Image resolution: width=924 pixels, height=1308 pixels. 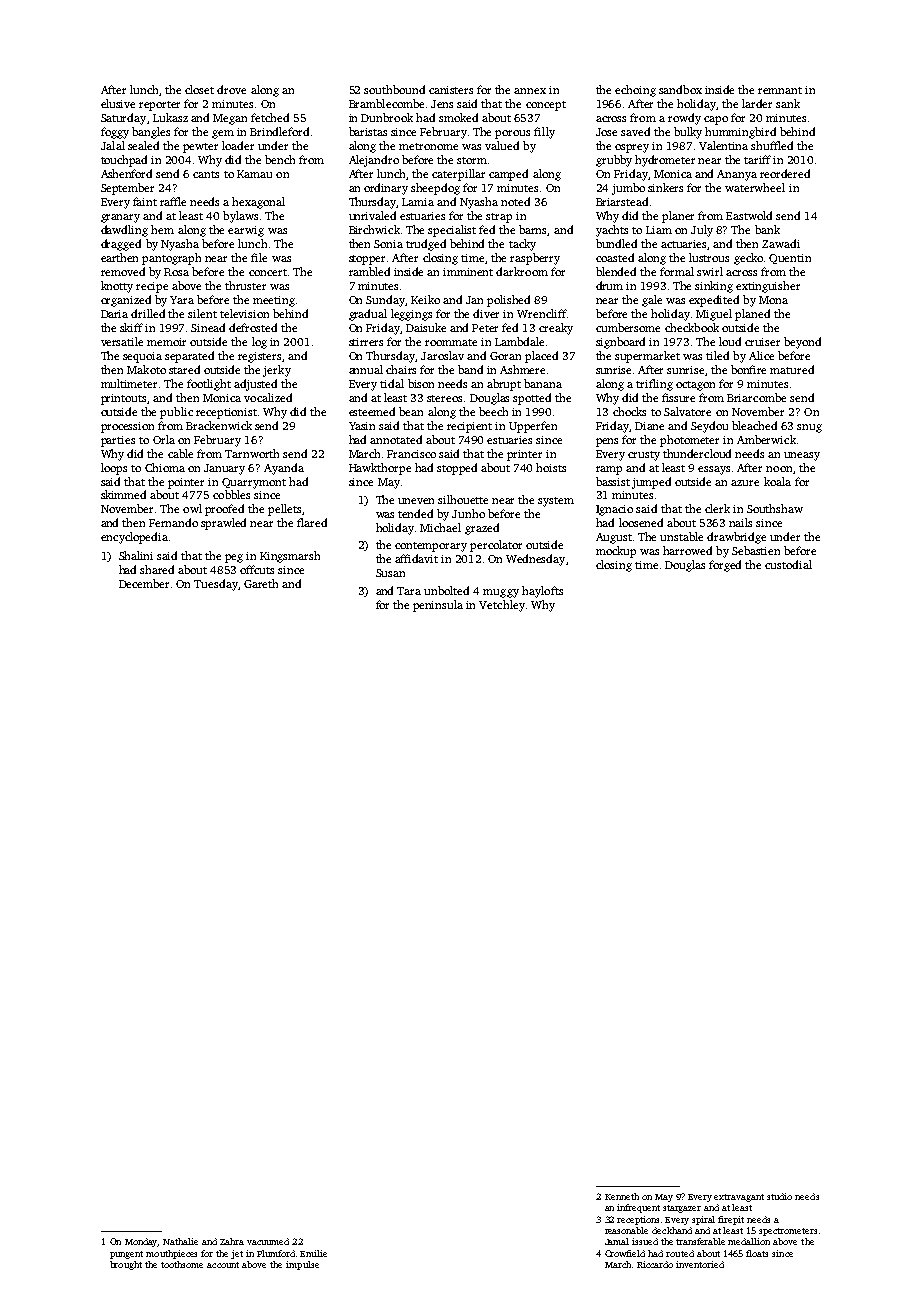 What do you see at coordinates (502, 606) in the document?
I see `Vetchley` at bounding box center [502, 606].
